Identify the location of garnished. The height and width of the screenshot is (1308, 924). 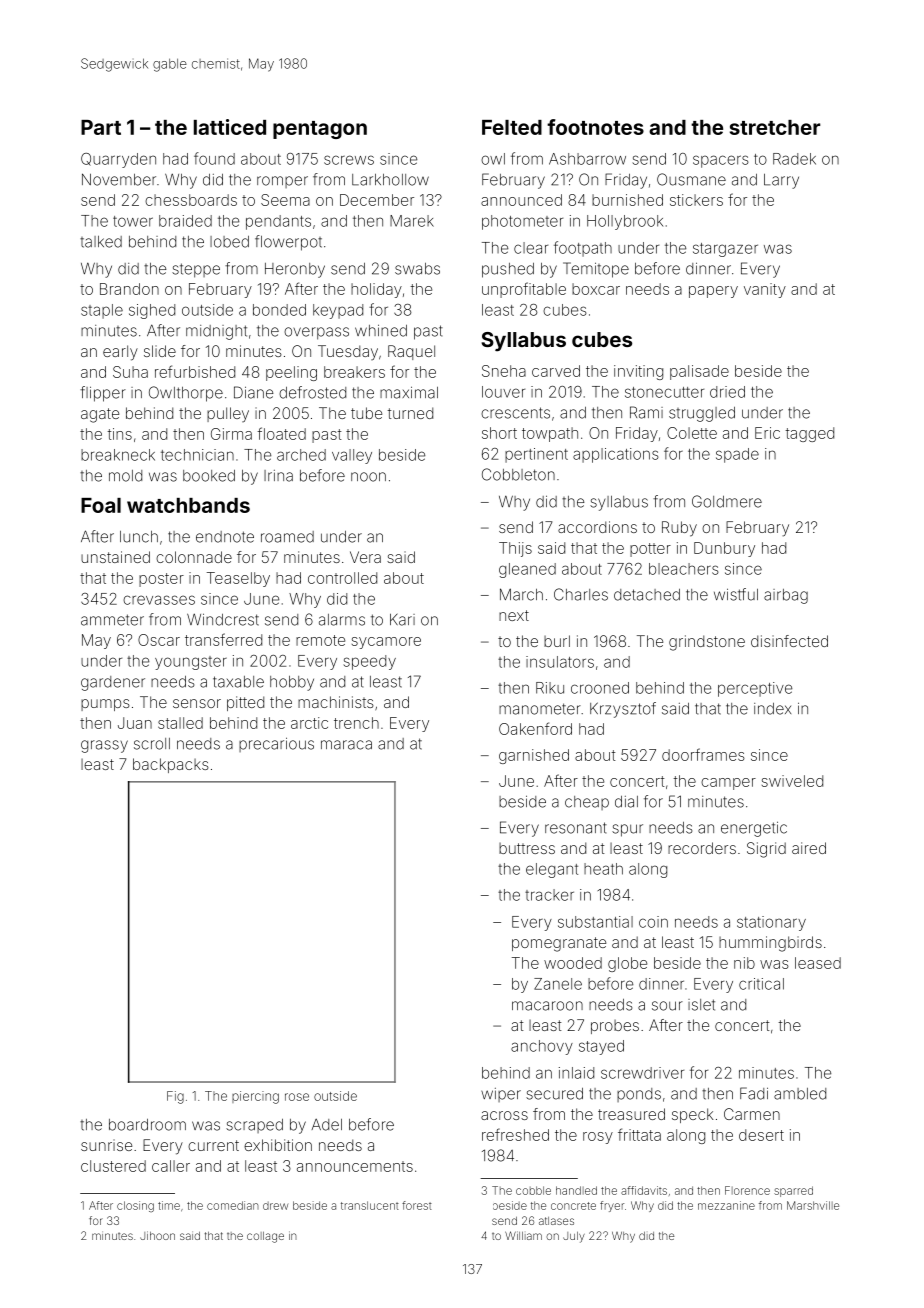
(534, 756).
